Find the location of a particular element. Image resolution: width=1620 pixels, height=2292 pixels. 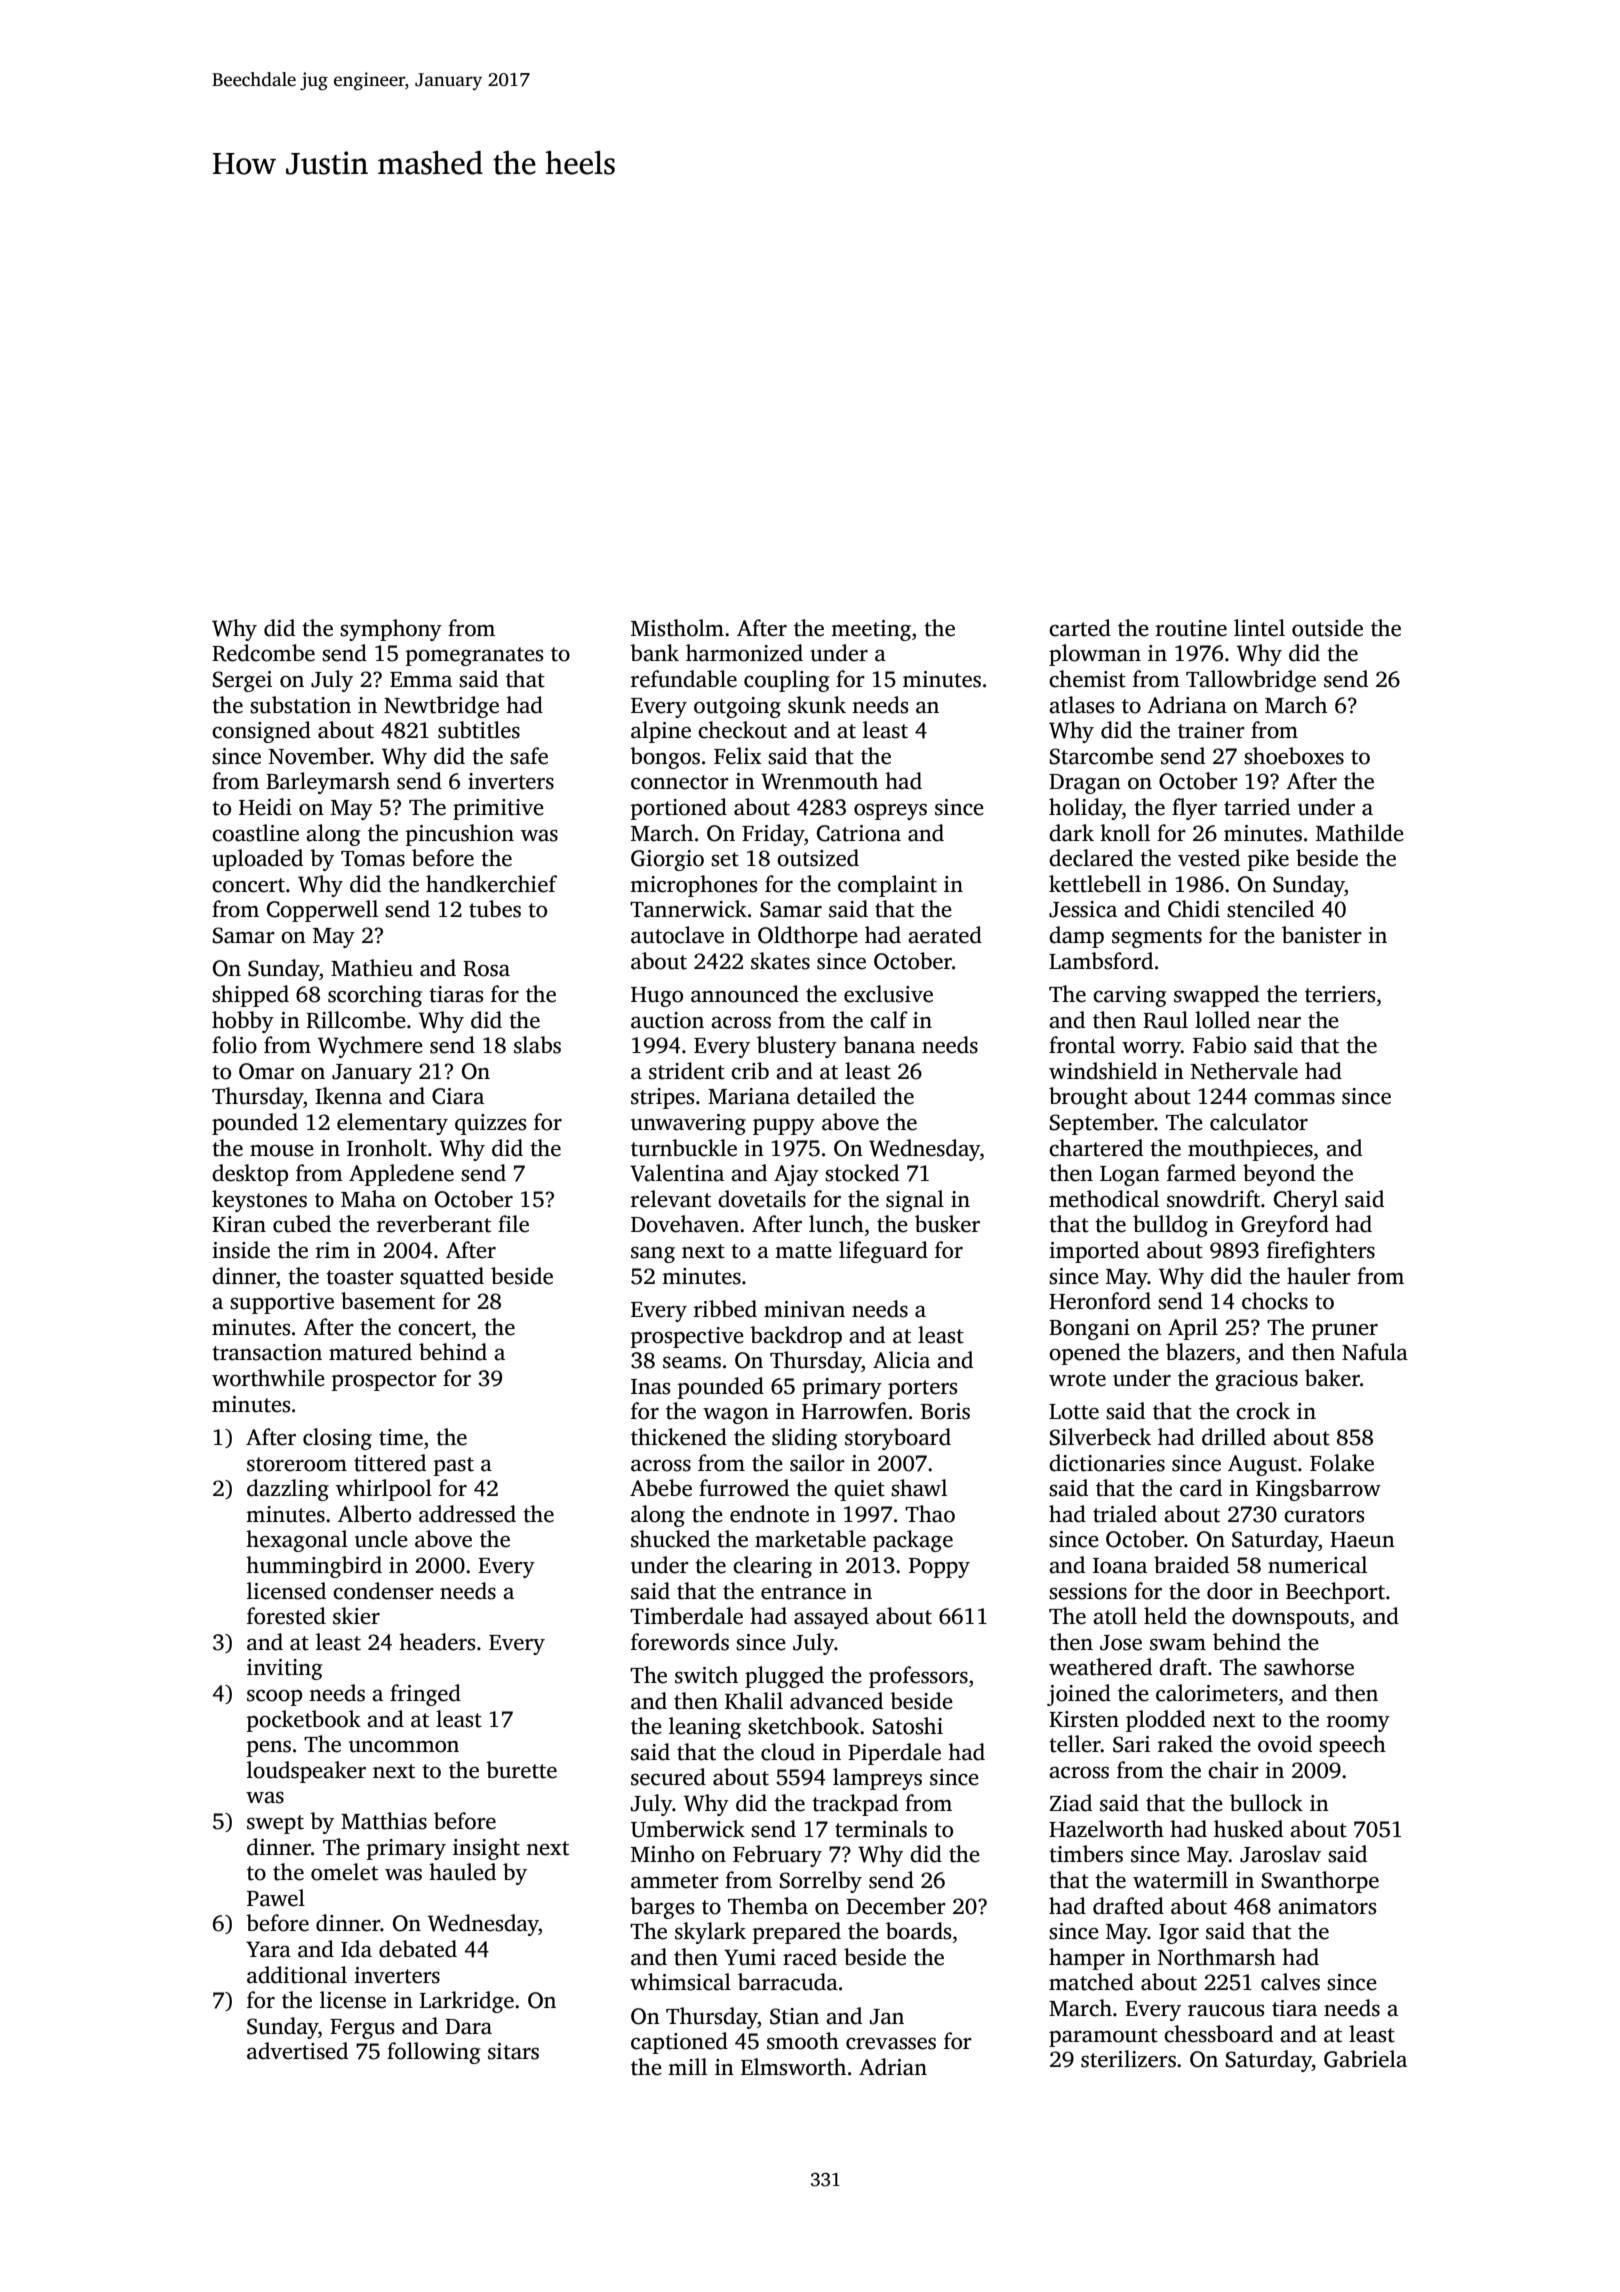

plugged is located at coordinates (784, 1677).
